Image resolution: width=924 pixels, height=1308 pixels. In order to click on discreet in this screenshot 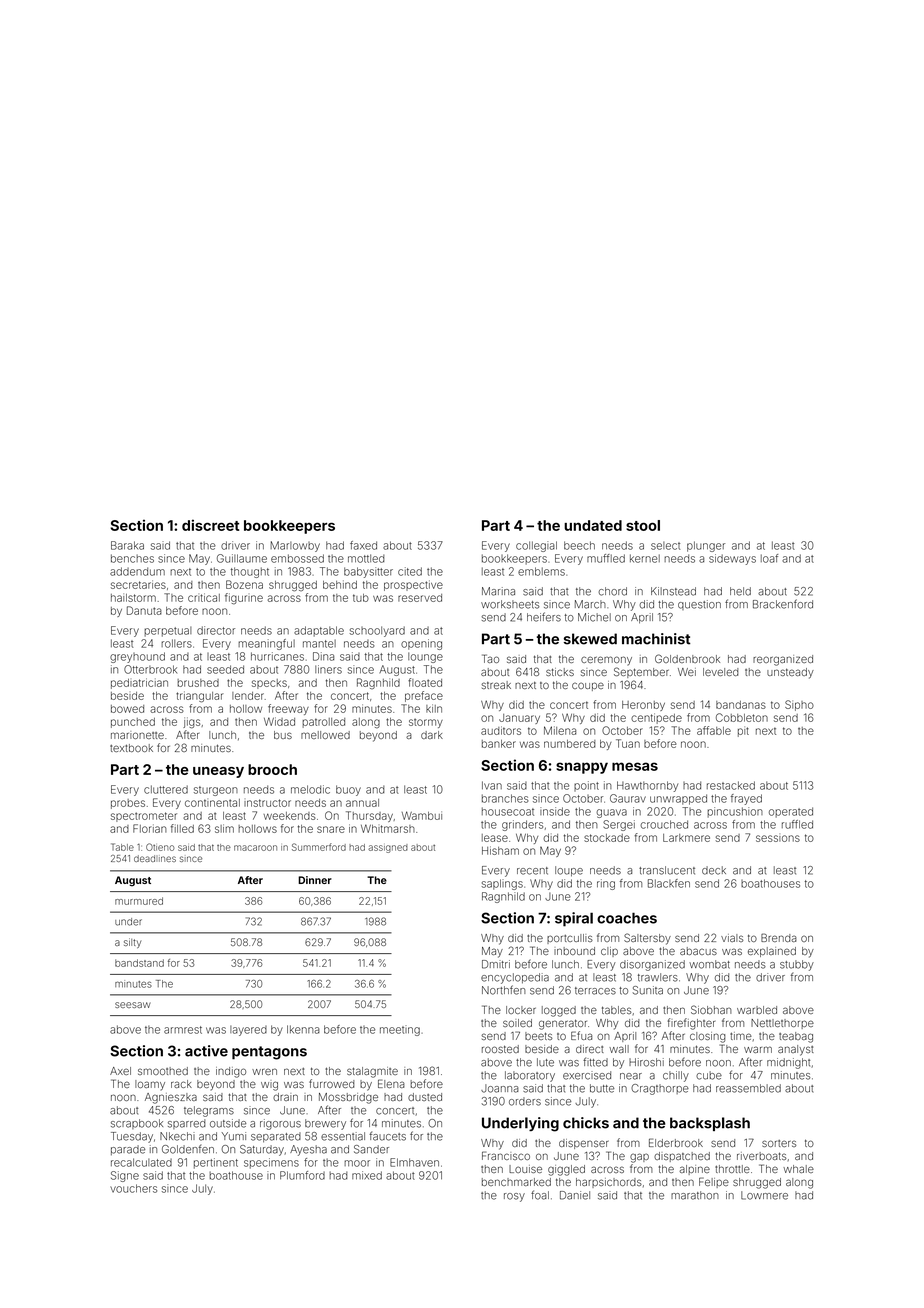, I will do `click(210, 525)`.
